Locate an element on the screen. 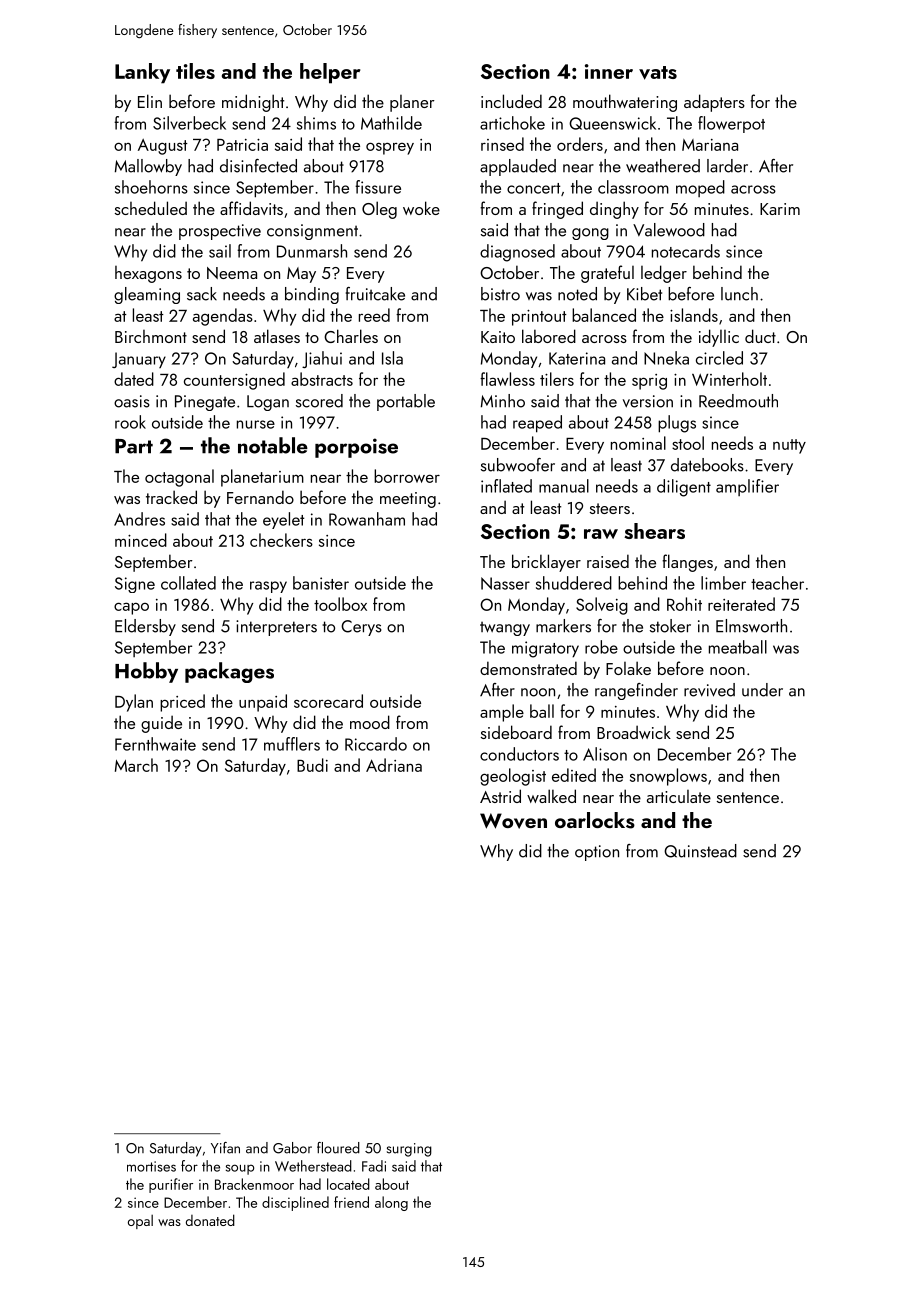 This screenshot has width=924, height=1308. along is located at coordinates (391, 1203).
